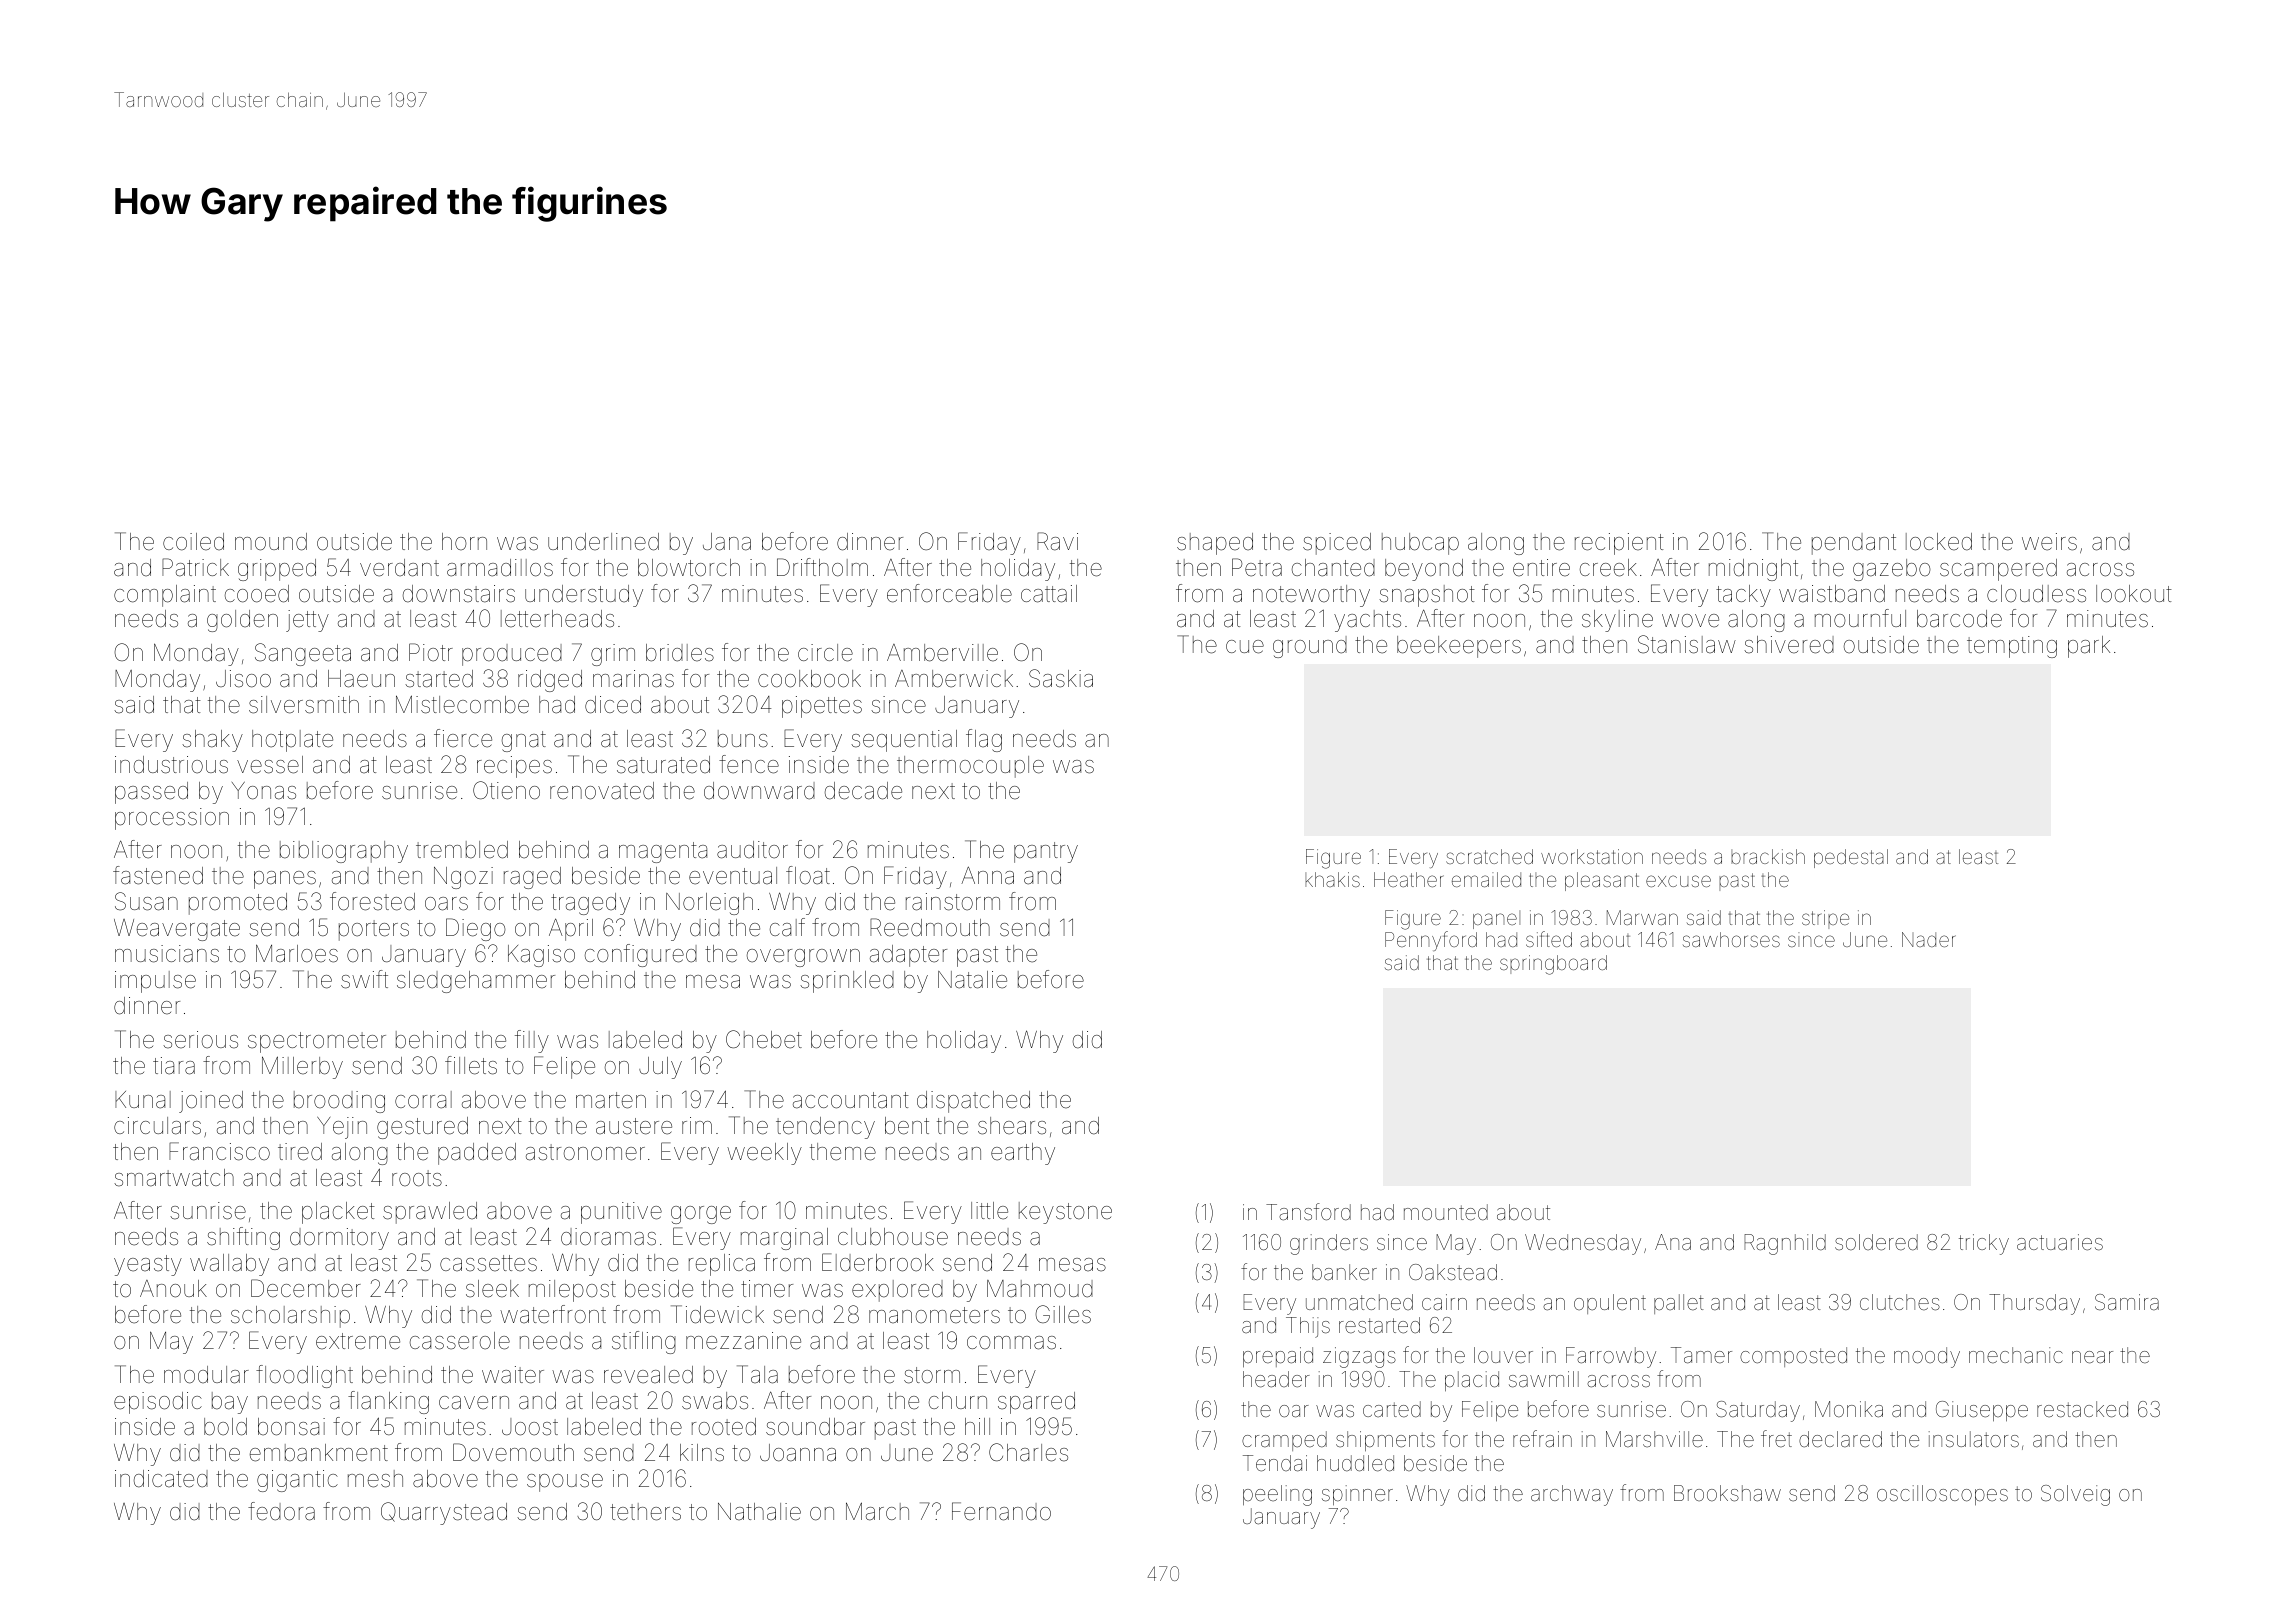 The height and width of the screenshot is (1620, 2292). Describe the element at coordinates (161, 1479) in the screenshot. I see `indicated` at that location.
